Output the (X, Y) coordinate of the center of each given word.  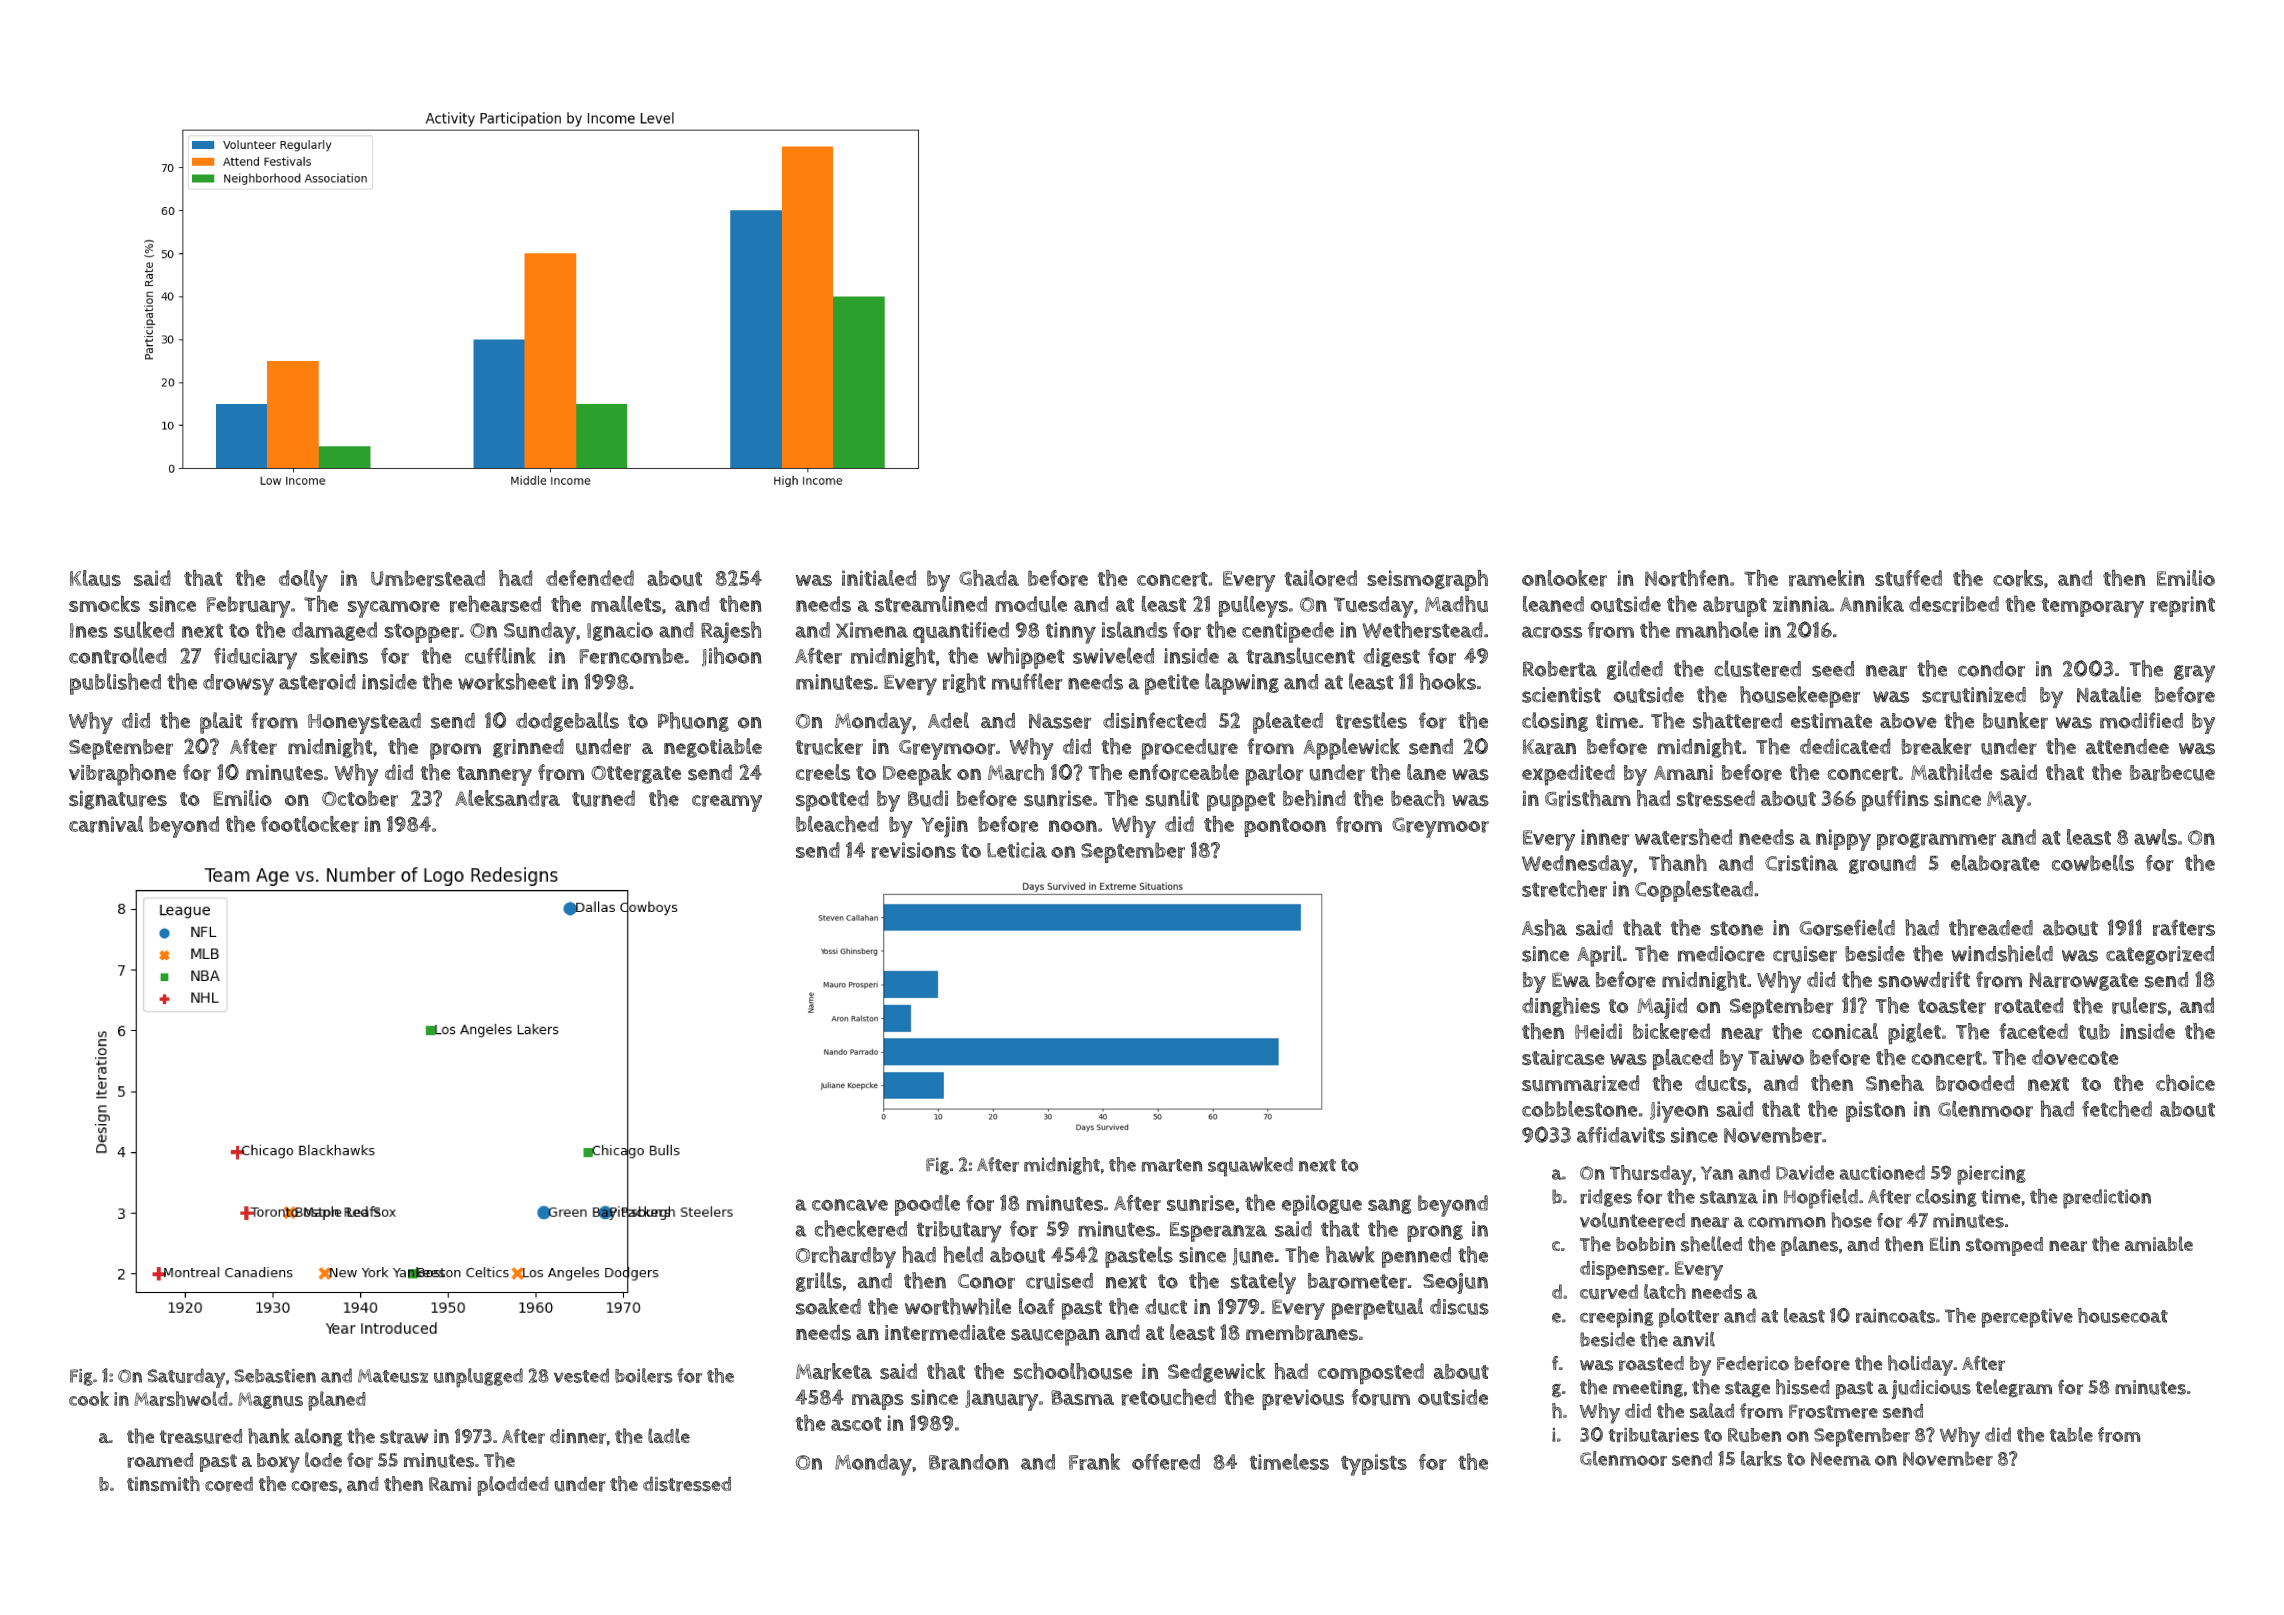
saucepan (1055, 1337)
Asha (1544, 927)
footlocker (310, 824)
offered (1166, 1462)
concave (850, 1205)
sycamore (394, 609)
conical (1845, 1031)
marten (1172, 1165)
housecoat (2123, 1315)
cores (315, 1486)
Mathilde (1951, 772)
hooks (1448, 681)
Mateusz (393, 1376)
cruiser (1805, 954)
